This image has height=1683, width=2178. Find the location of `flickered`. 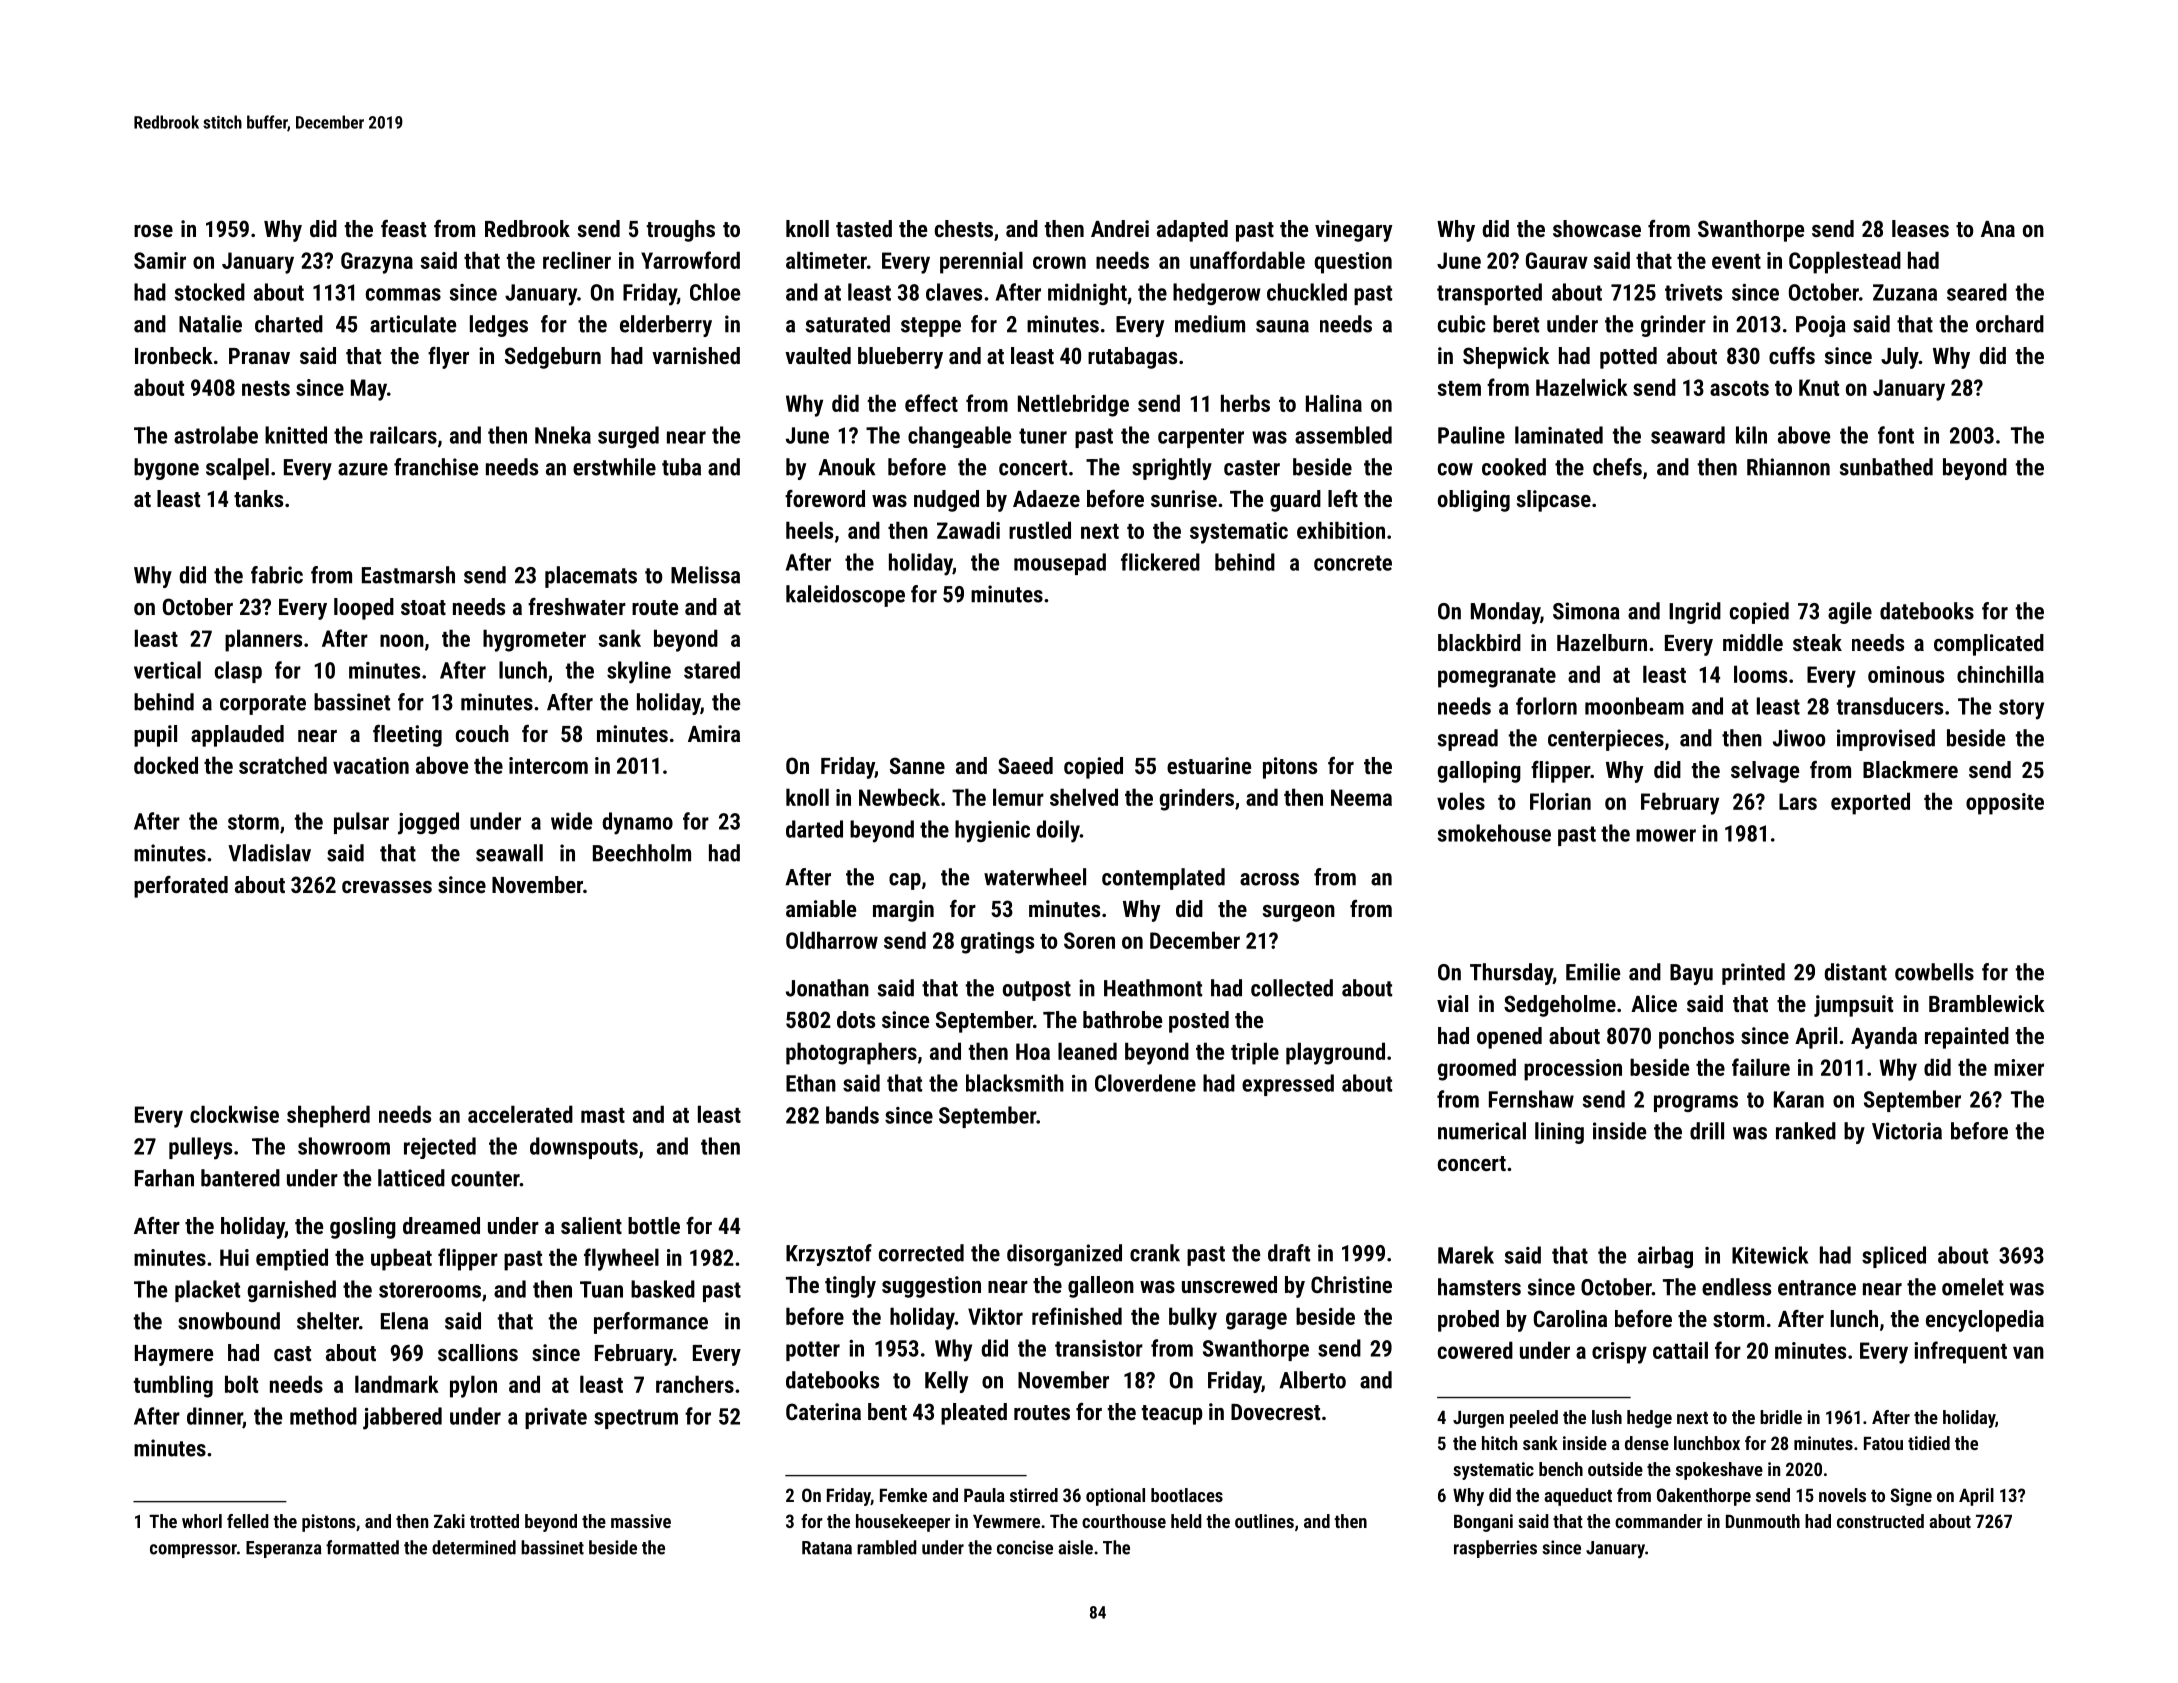

flickered is located at coordinates (1160, 562).
